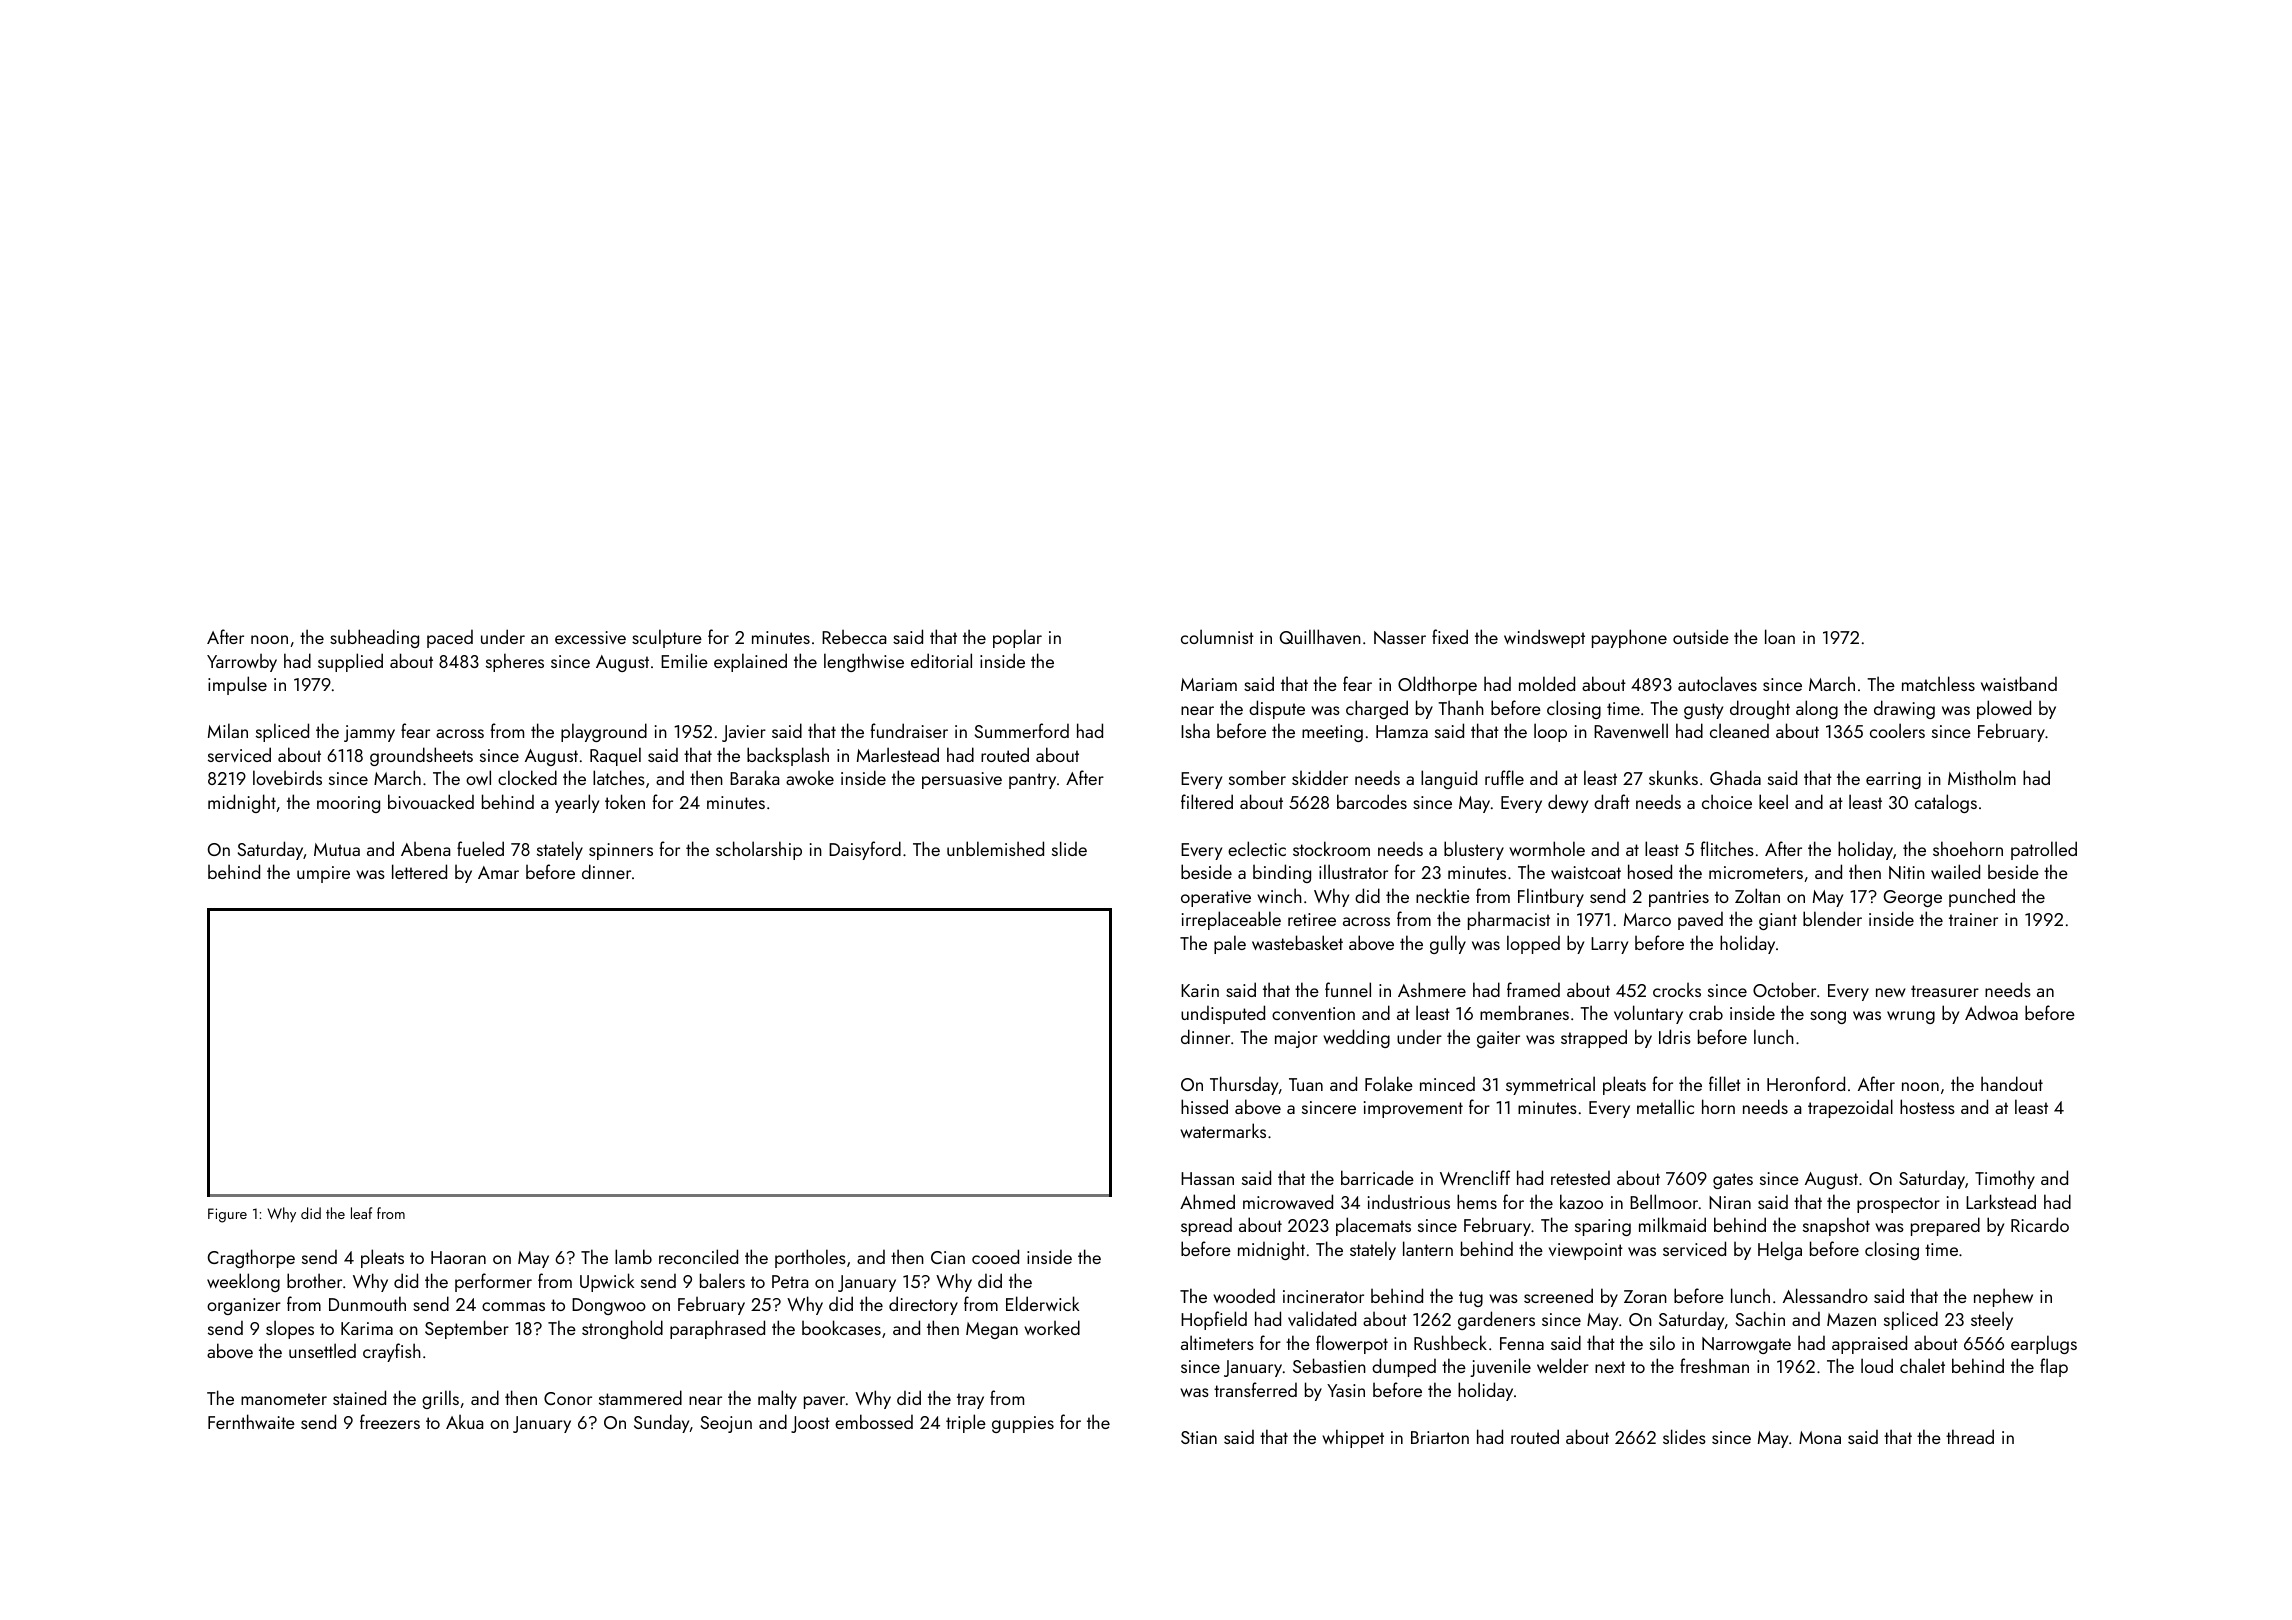  Describe the element at coordinates (1217, 636) in the document. I see `columnist` at that location.
